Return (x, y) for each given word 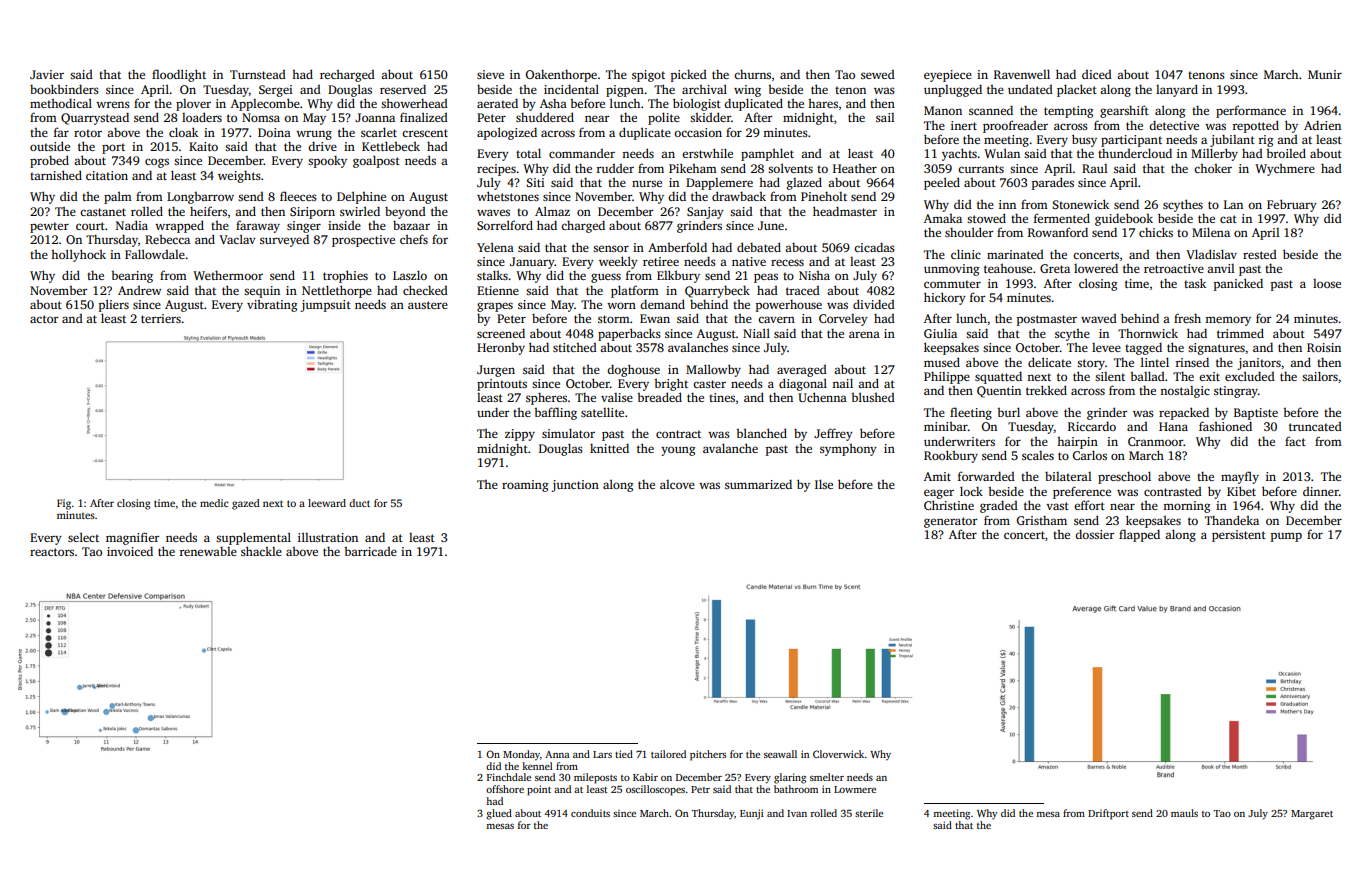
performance (1251, 111)
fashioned (1225, 426)
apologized (507, 133)
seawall (780, 754)
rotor (88, 133)
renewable (208, 551)
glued (499, 814)
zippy (520, 435)
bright (671, 384)
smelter (827, 777)
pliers (114, 305)
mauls (1184, 813)
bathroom (796, 789)
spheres (546, 398)
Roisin (1324, 347)
